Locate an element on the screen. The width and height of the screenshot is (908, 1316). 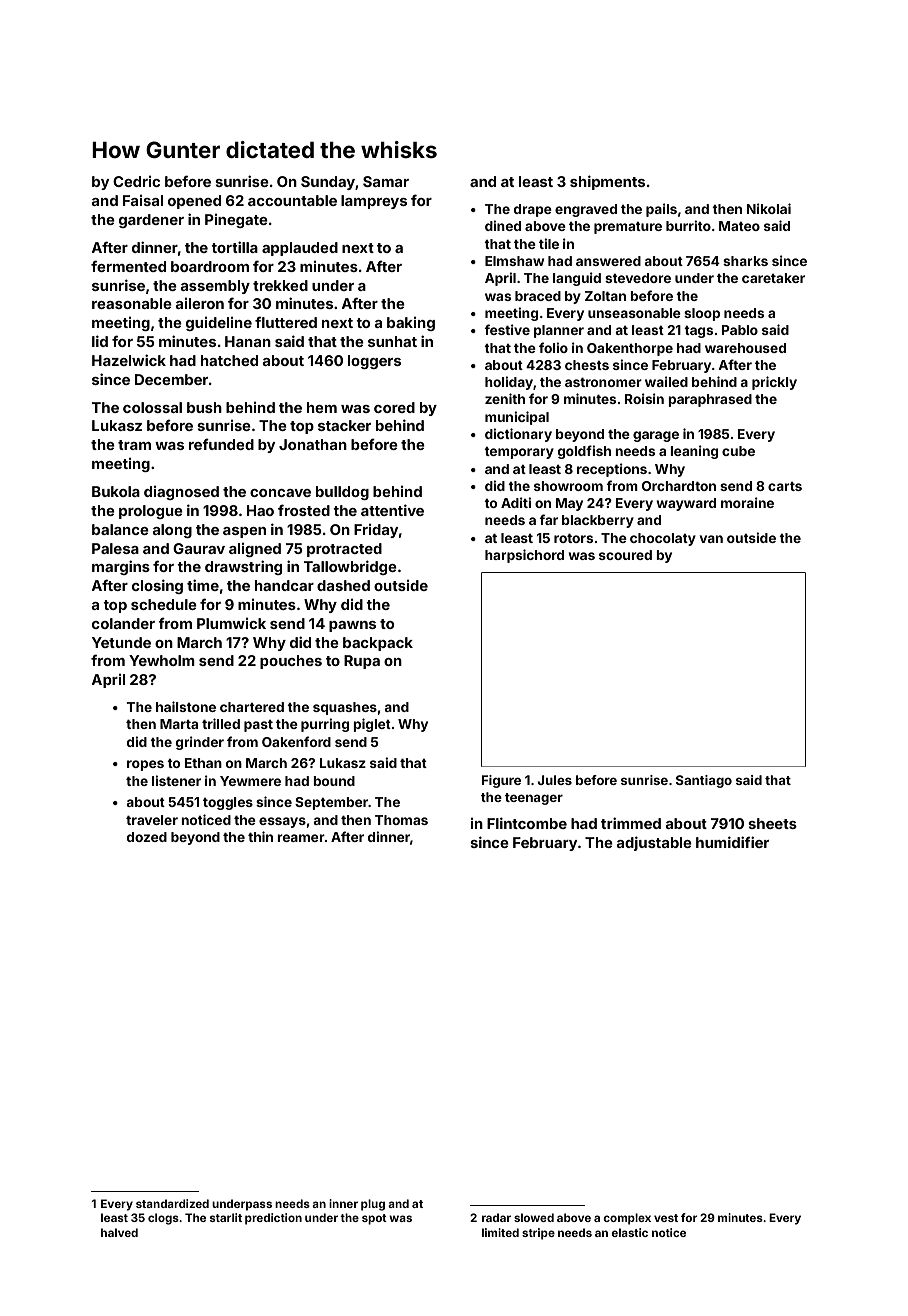
Santiago is located at coordinates (704, 781).
